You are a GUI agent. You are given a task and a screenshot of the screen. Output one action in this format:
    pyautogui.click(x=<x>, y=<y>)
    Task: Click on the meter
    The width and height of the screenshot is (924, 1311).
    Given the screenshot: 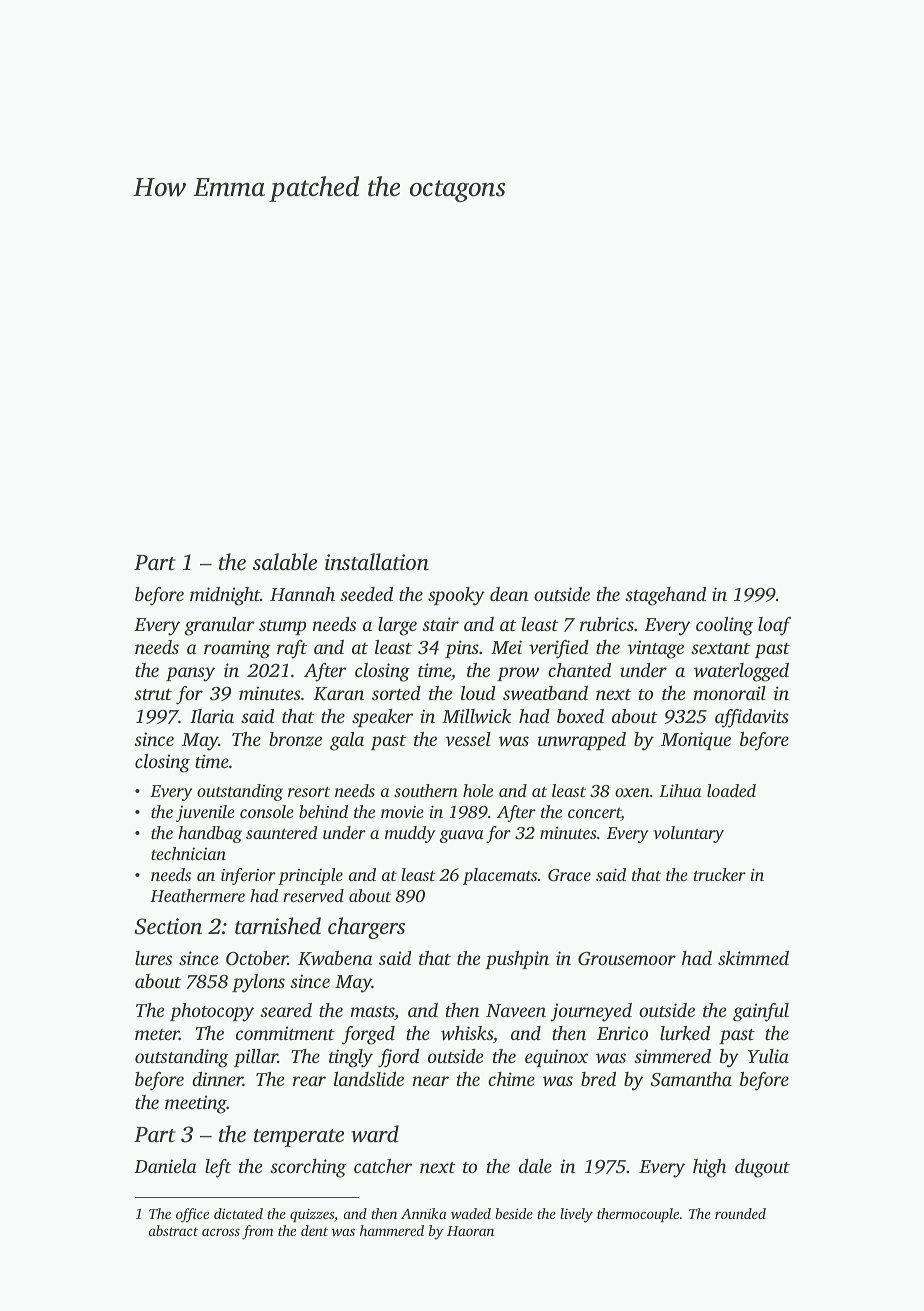 What is the action you would take?
    pyautogui.click(x=157, y=1034)
